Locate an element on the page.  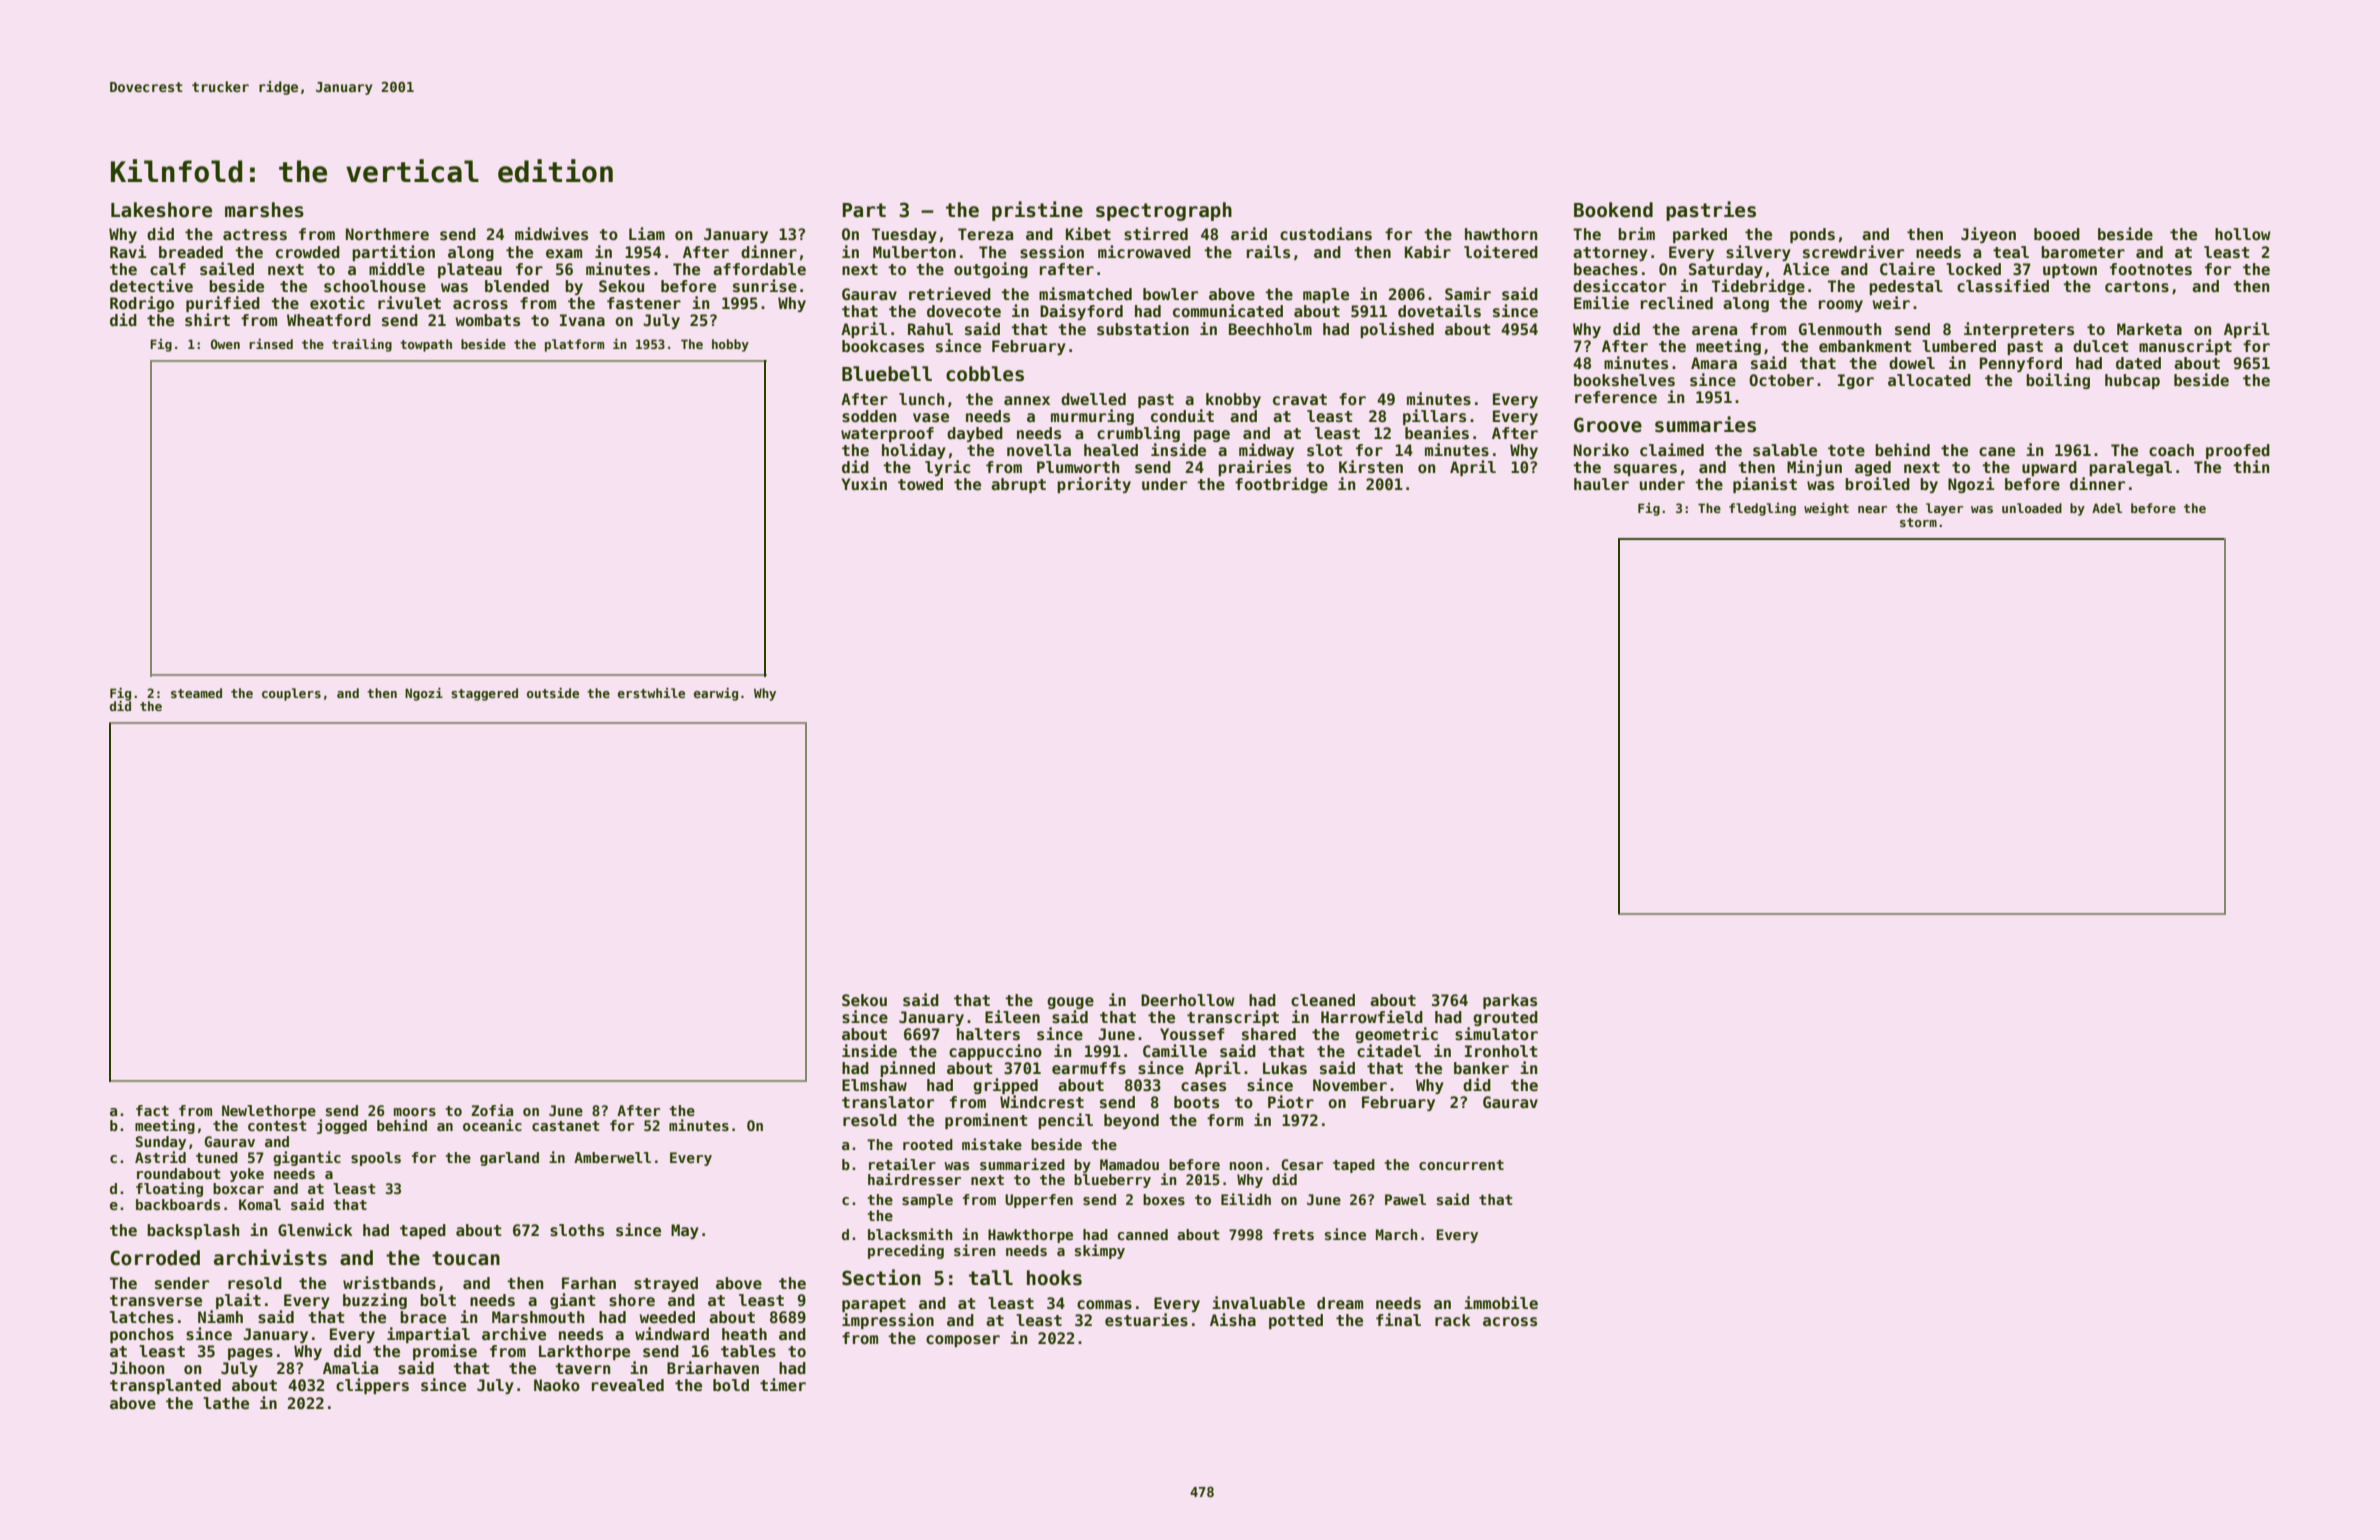
Bookend is located at coordinates (1613, 210).
